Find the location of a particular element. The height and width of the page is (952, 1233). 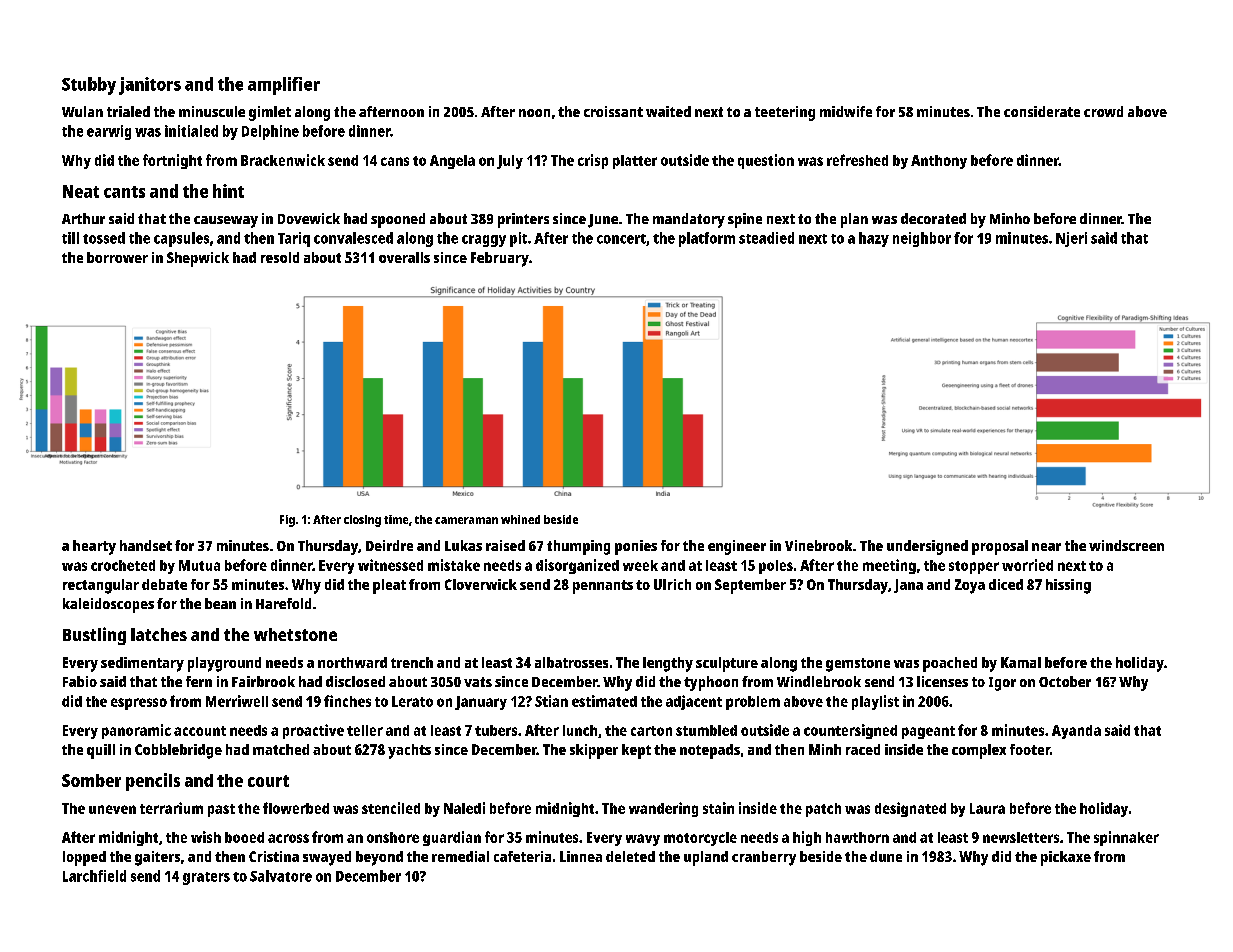

Shepwick is located at coordinates (198, 259).
